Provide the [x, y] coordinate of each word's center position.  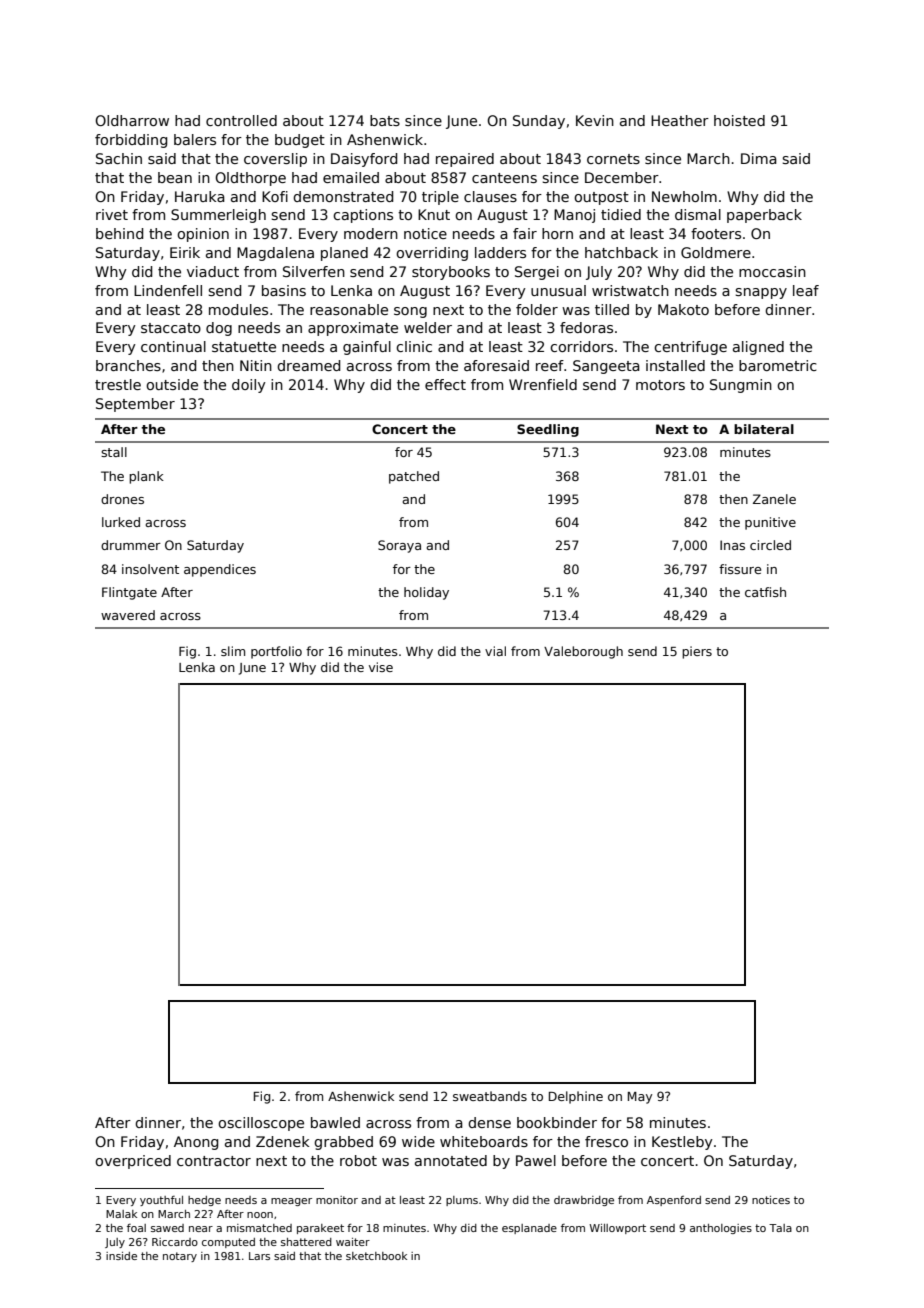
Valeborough [583, 652]
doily [249, 386]
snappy [761, 293]
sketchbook [376, 1256]
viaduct [213, 271]
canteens [504, 178]
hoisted [739, 120]
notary [180, 1257]
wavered [128, 615]
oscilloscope [261, 1124]
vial [495, 651]
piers [697, 652]
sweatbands [490, 1096]
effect [445, 384]
